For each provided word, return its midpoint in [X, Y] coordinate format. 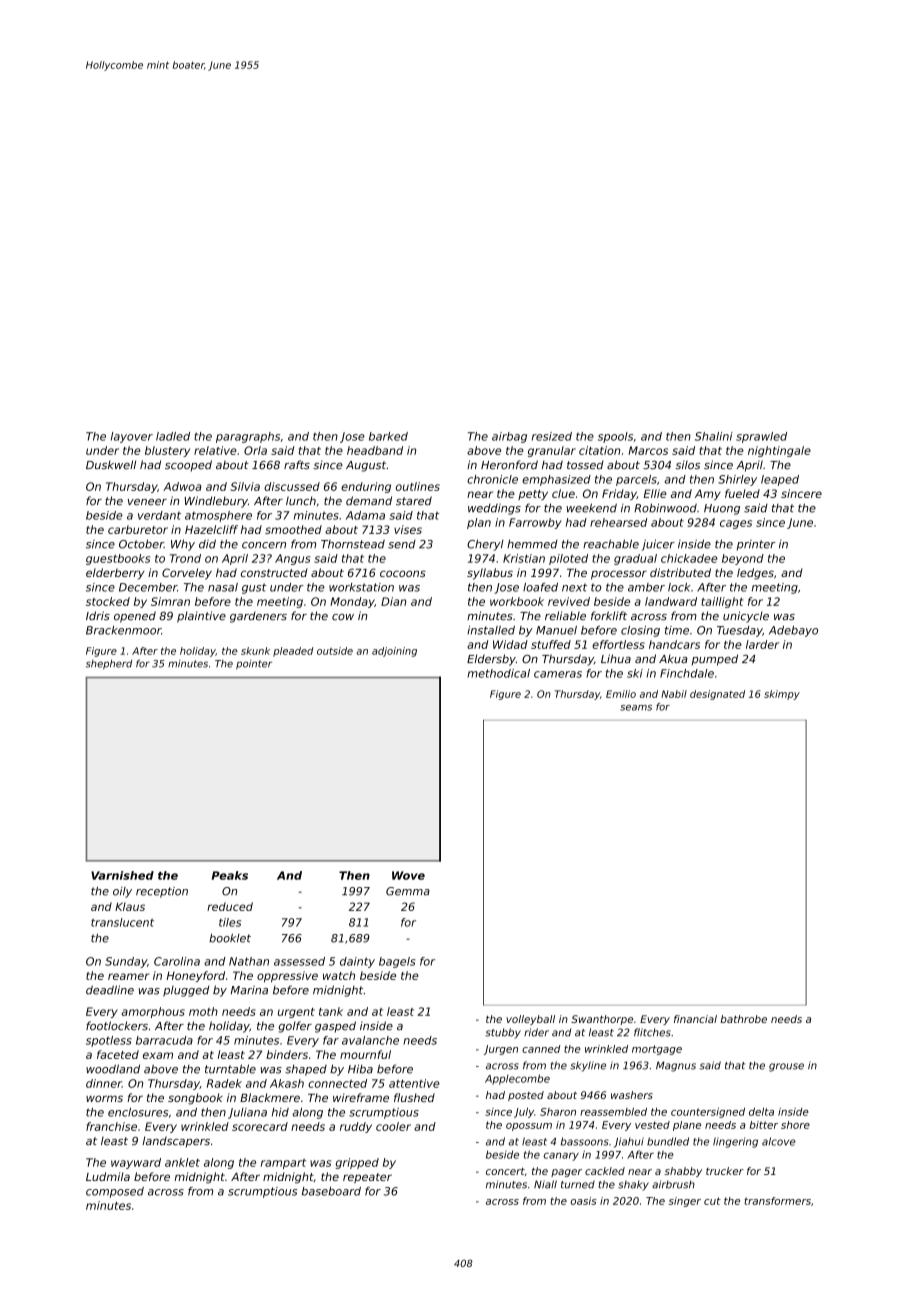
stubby [503, 1033]
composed [115, 1192]
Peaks [230, 875]
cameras [558, 674]
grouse [786, 1067]
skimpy [782, 695]
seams [636, 708]
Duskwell [111, 465]
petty [533, 495]
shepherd [109, 664]
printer [756, 545]
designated [717, 695]
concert [505, 1171]
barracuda [164, 1040]
